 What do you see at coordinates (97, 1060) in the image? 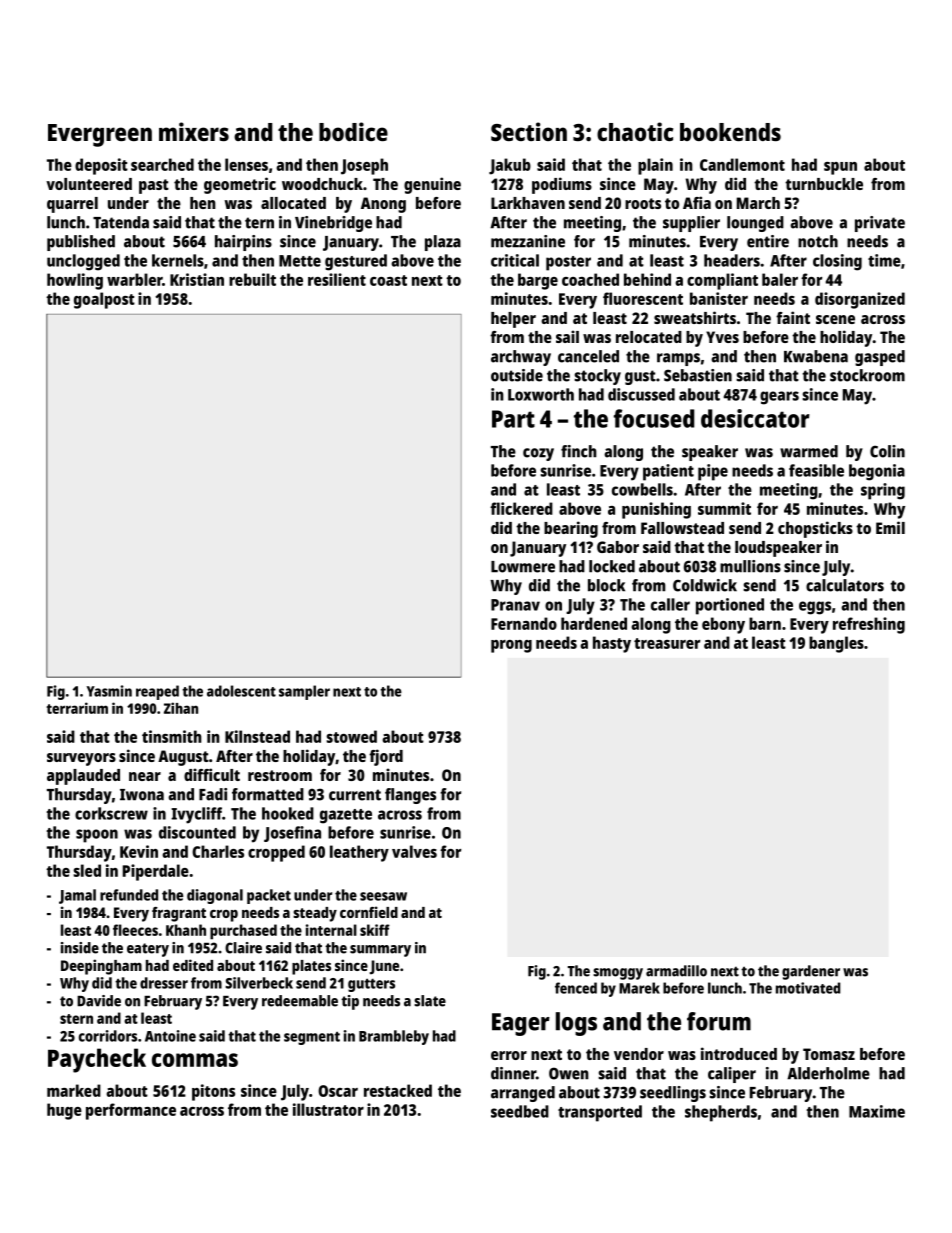
I see `Paycheck` at bounding box center [97, 1060].
